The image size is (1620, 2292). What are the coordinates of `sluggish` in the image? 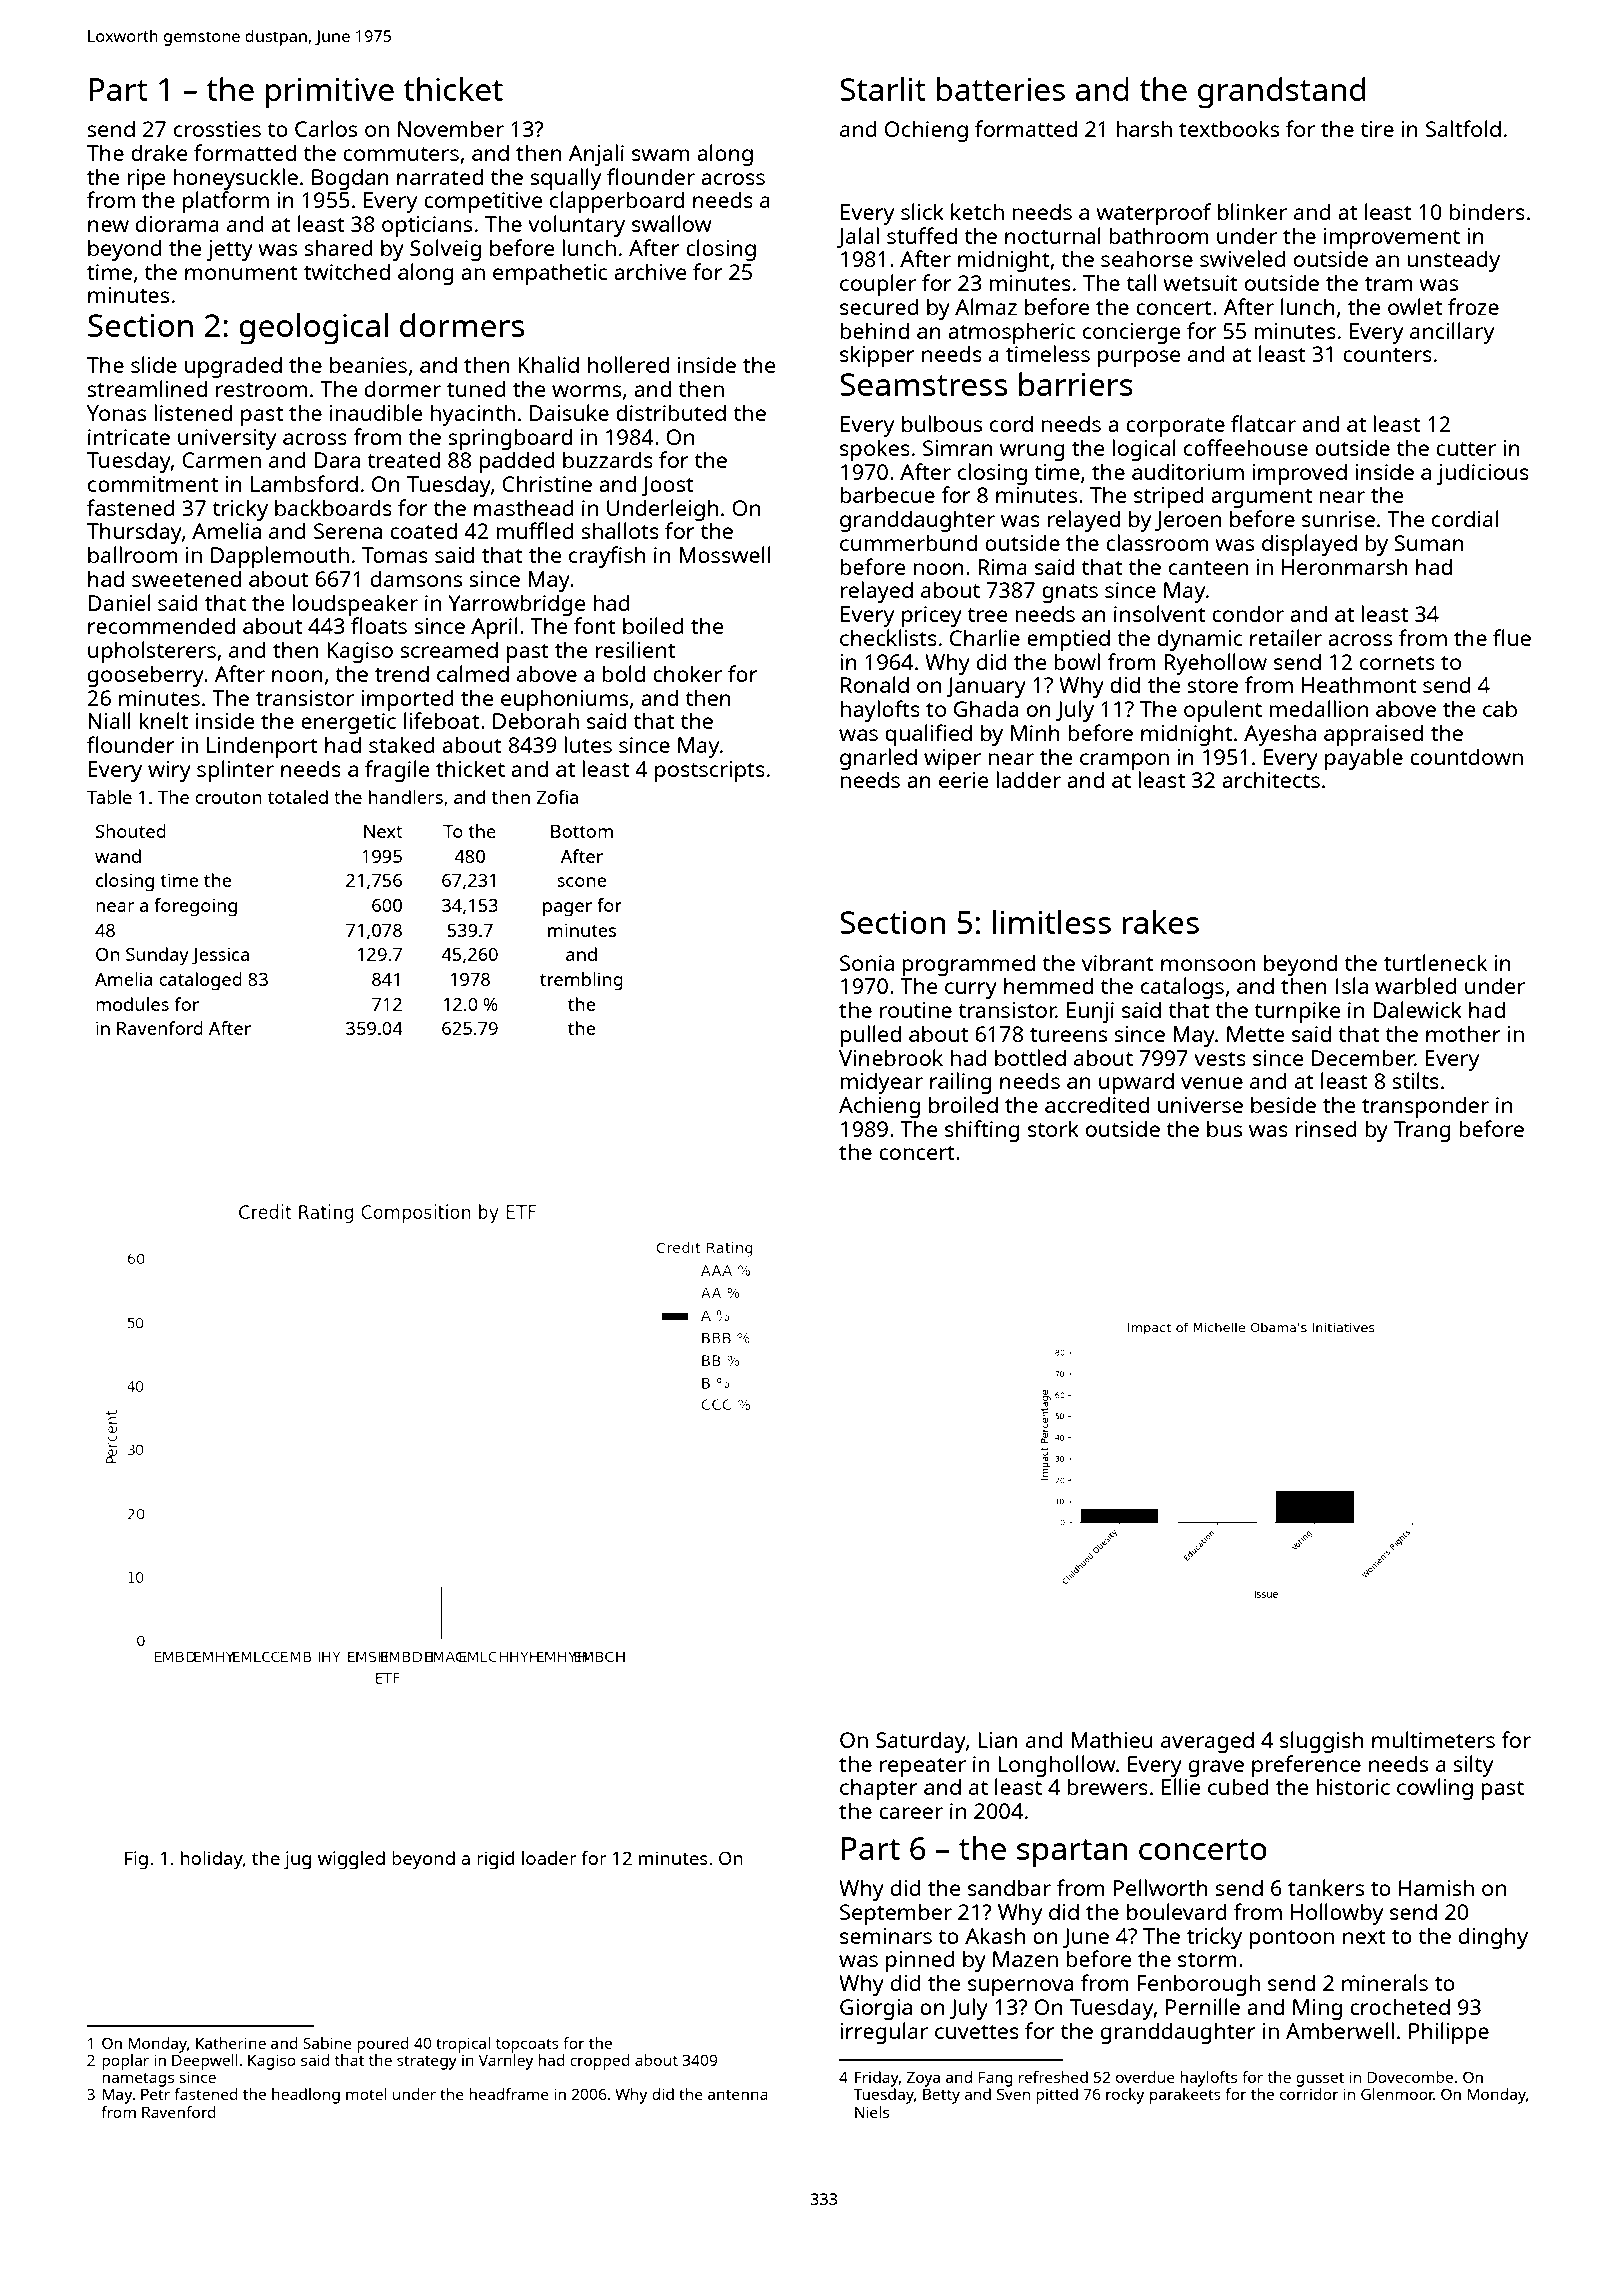 It's located at (1321, 1742).
